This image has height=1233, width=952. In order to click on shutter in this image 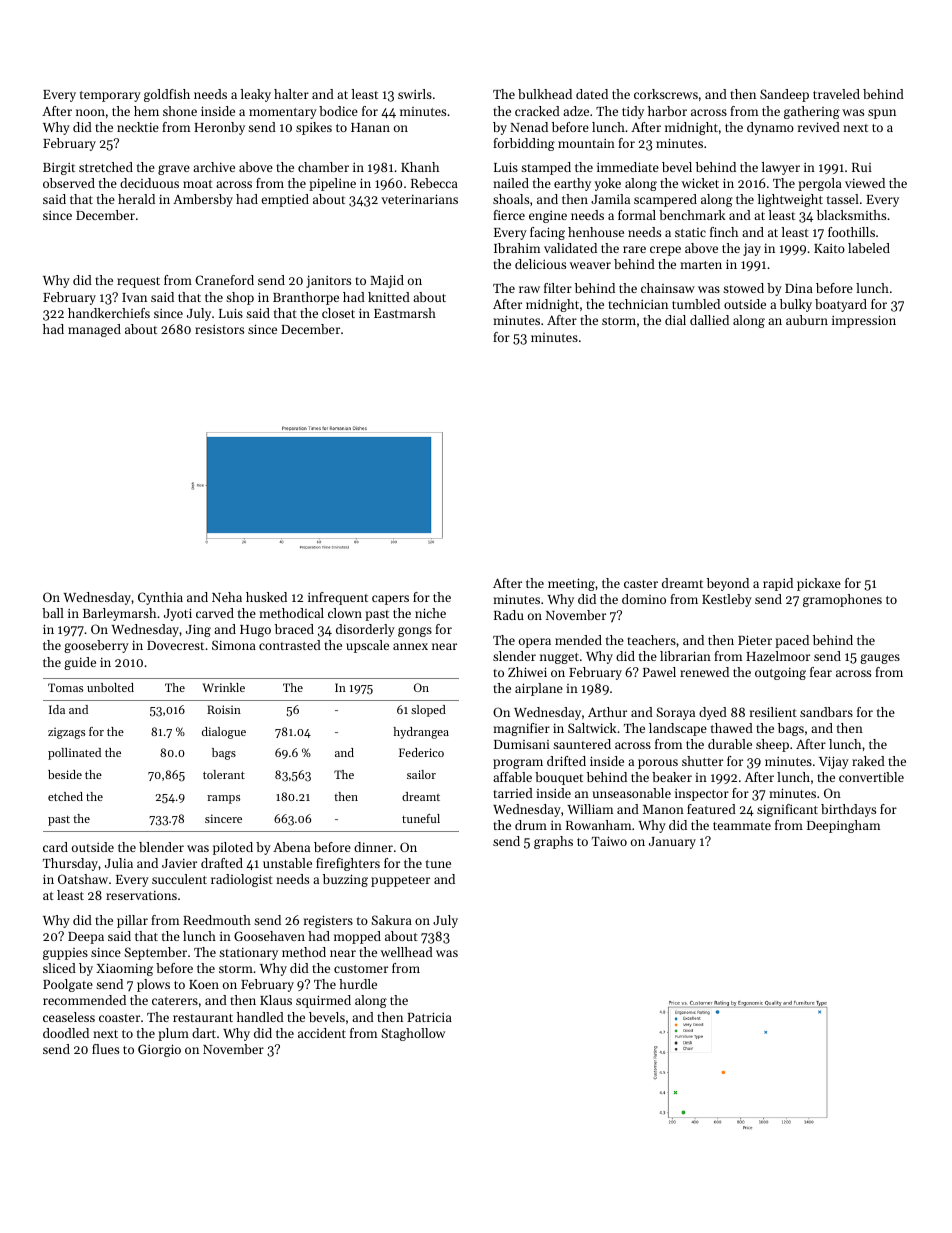, I will do `click(702, 761)`.
